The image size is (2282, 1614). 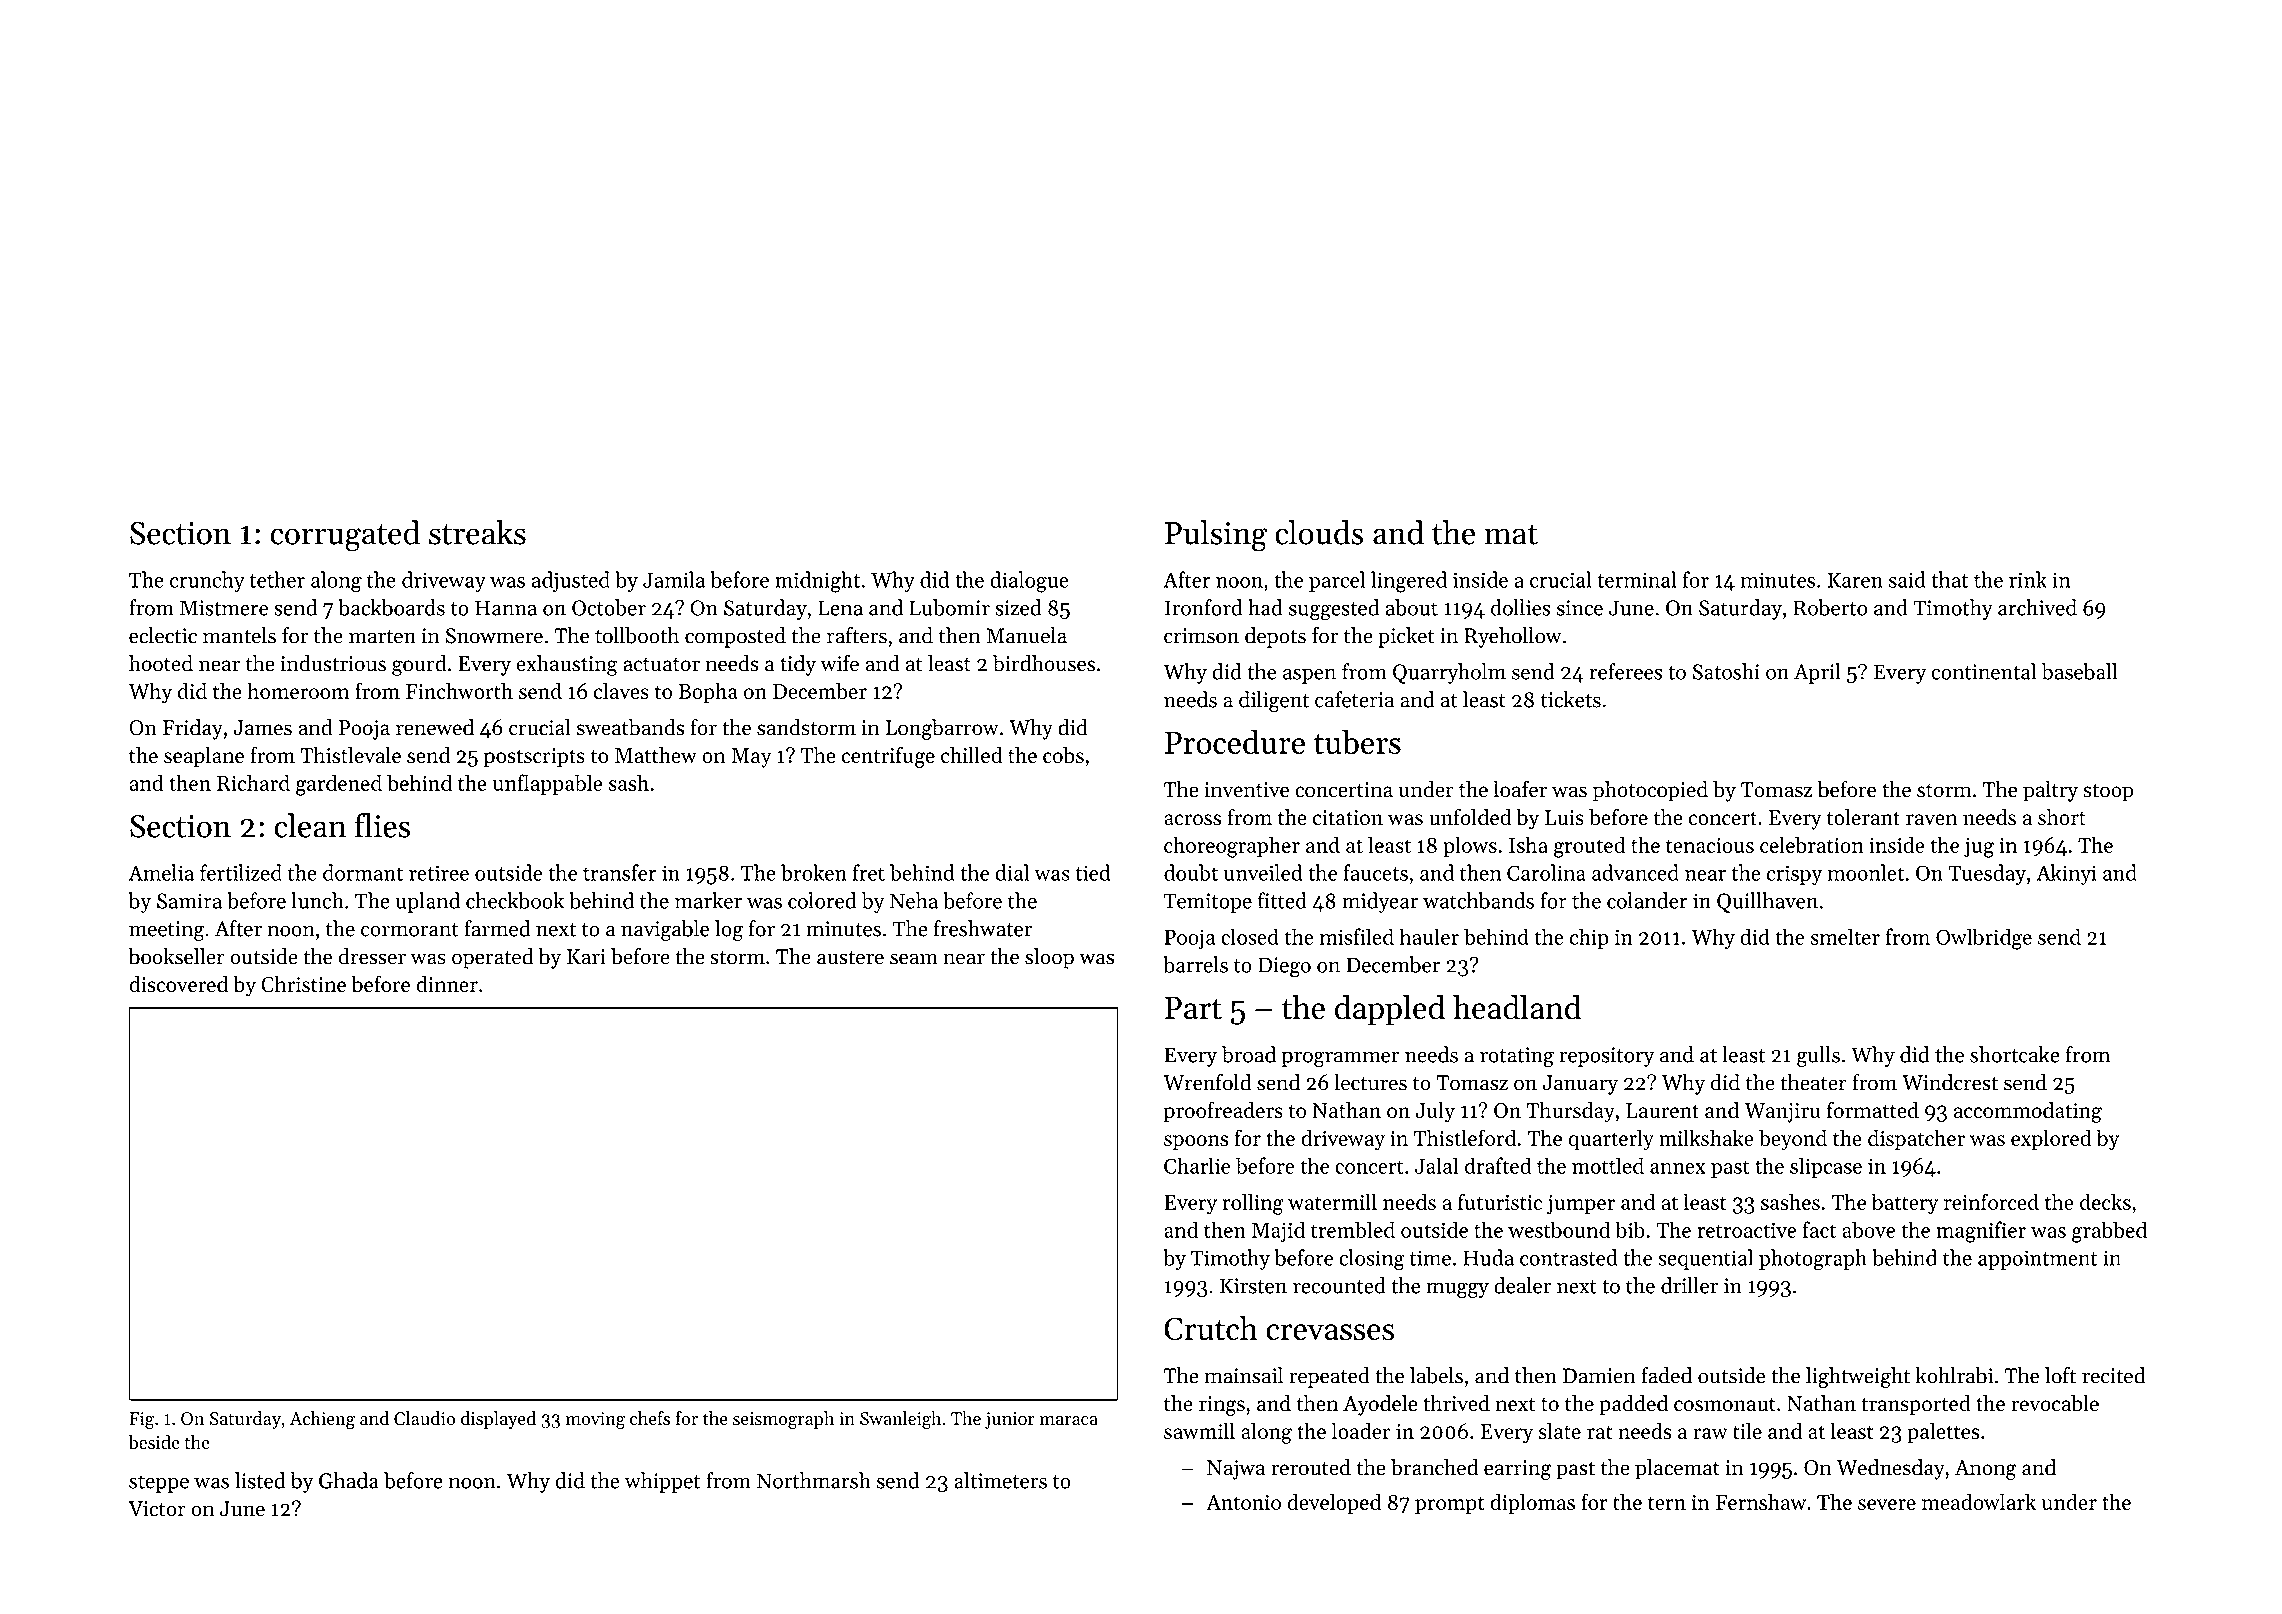 What do you see at coordinates (1223, 1112) in the screenshot?
I see `proofreaders` at bounding box center [1223, 1112].
